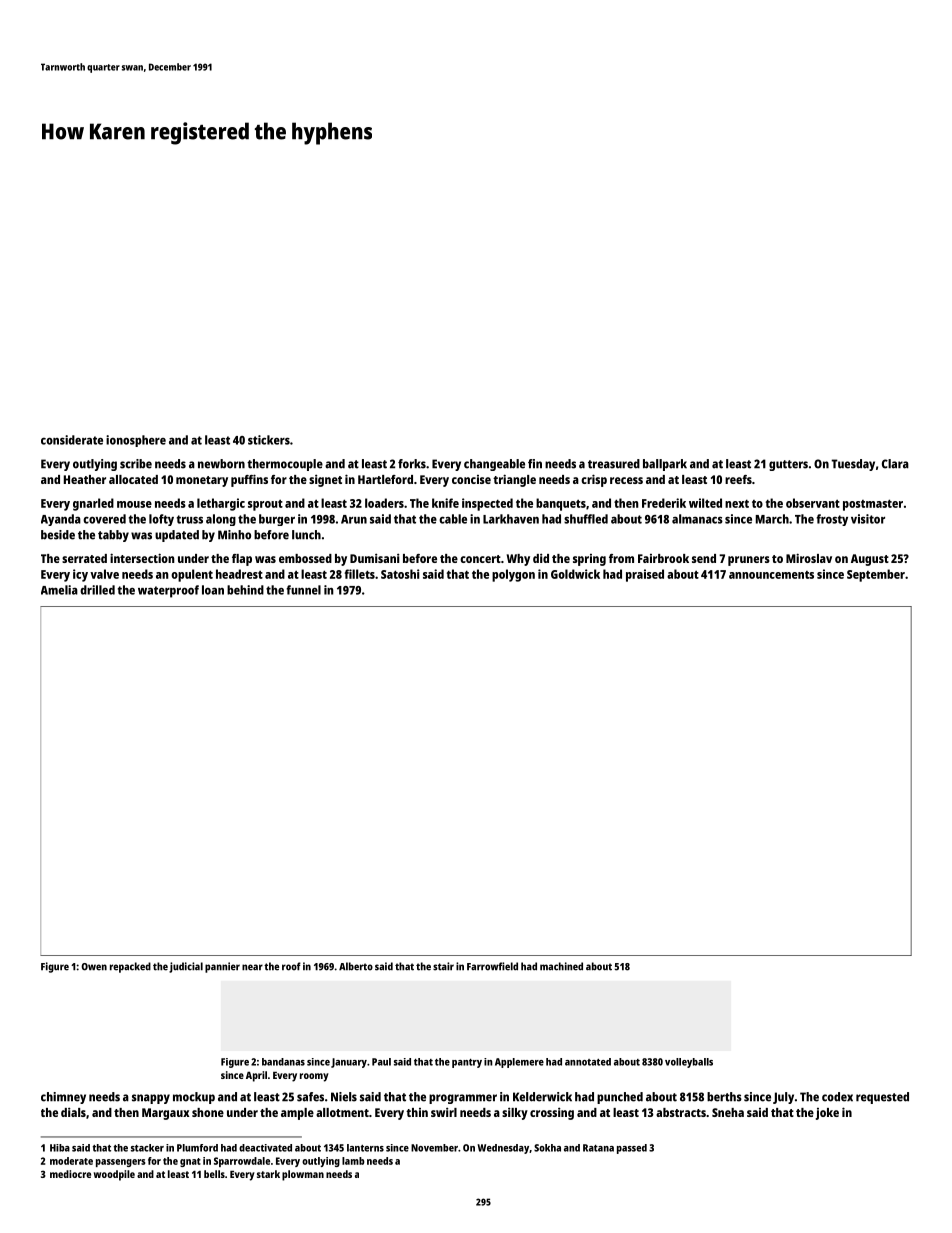  What do you see at coordinates (645, 575) in the image?
I see `praised` at bounding box center [645, 575].
